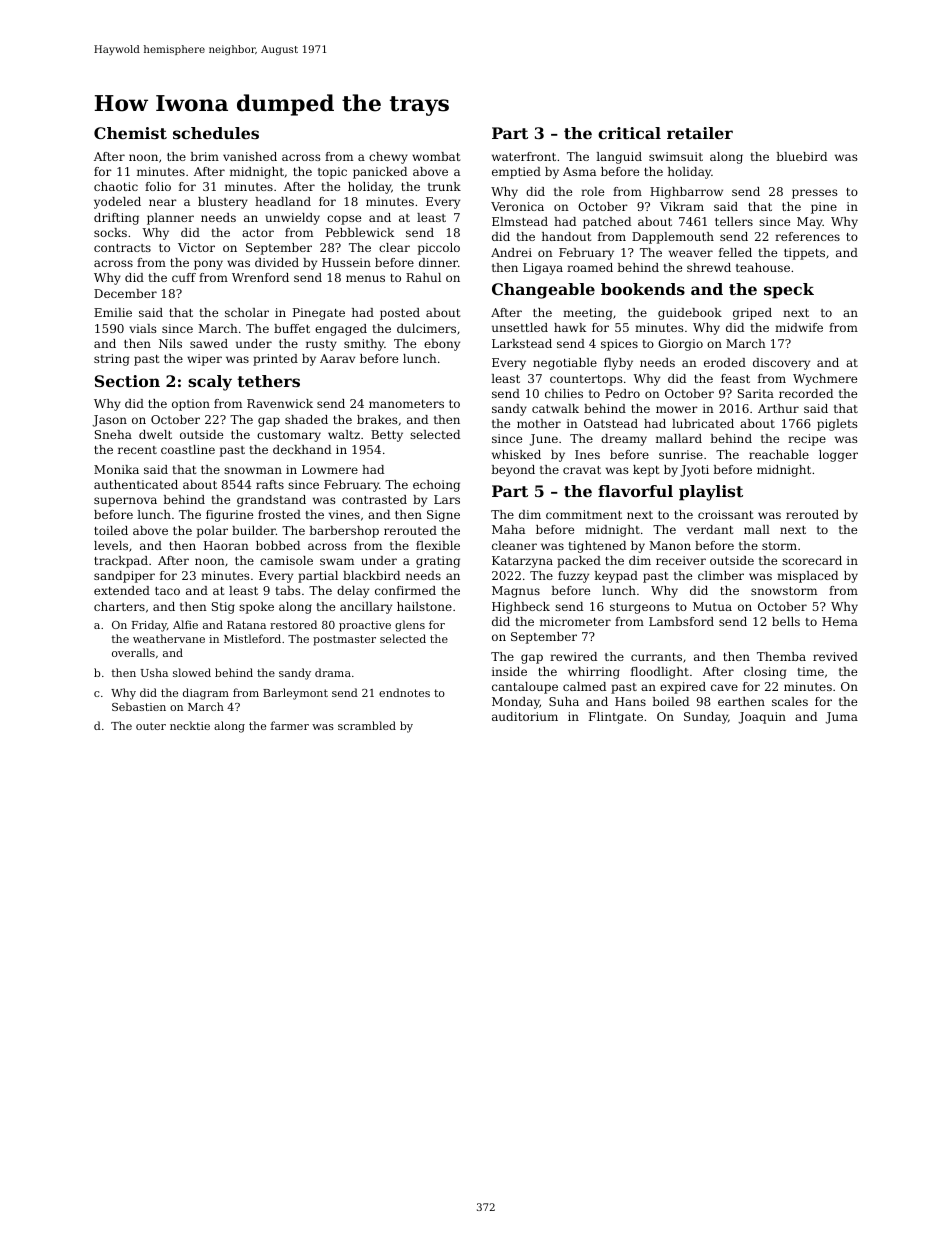 Image resolution: width=952 pixels, height=1233 pixels. Describe the element at coordinates (629, 133) in the screenshot. I see `critical` at that location.
